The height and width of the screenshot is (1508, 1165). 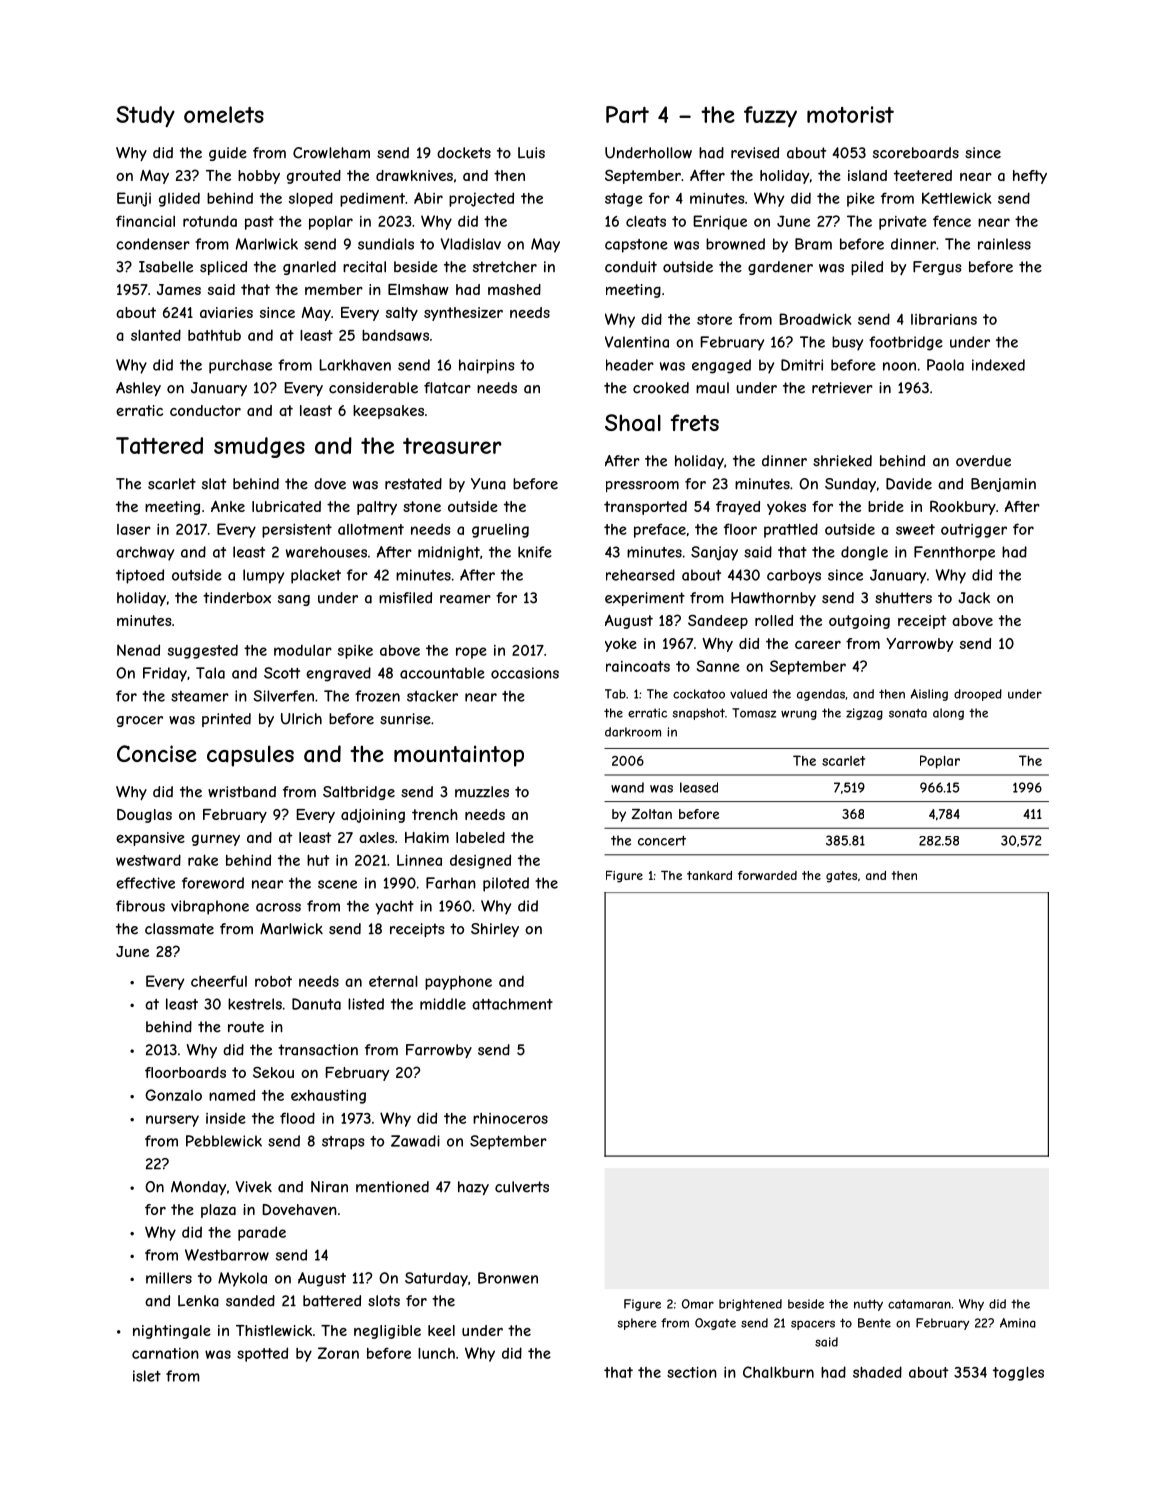 What do you see at coordinates (488, 484) in the screenshot?
I see `Yuna` at bounding box center [488, 484].
